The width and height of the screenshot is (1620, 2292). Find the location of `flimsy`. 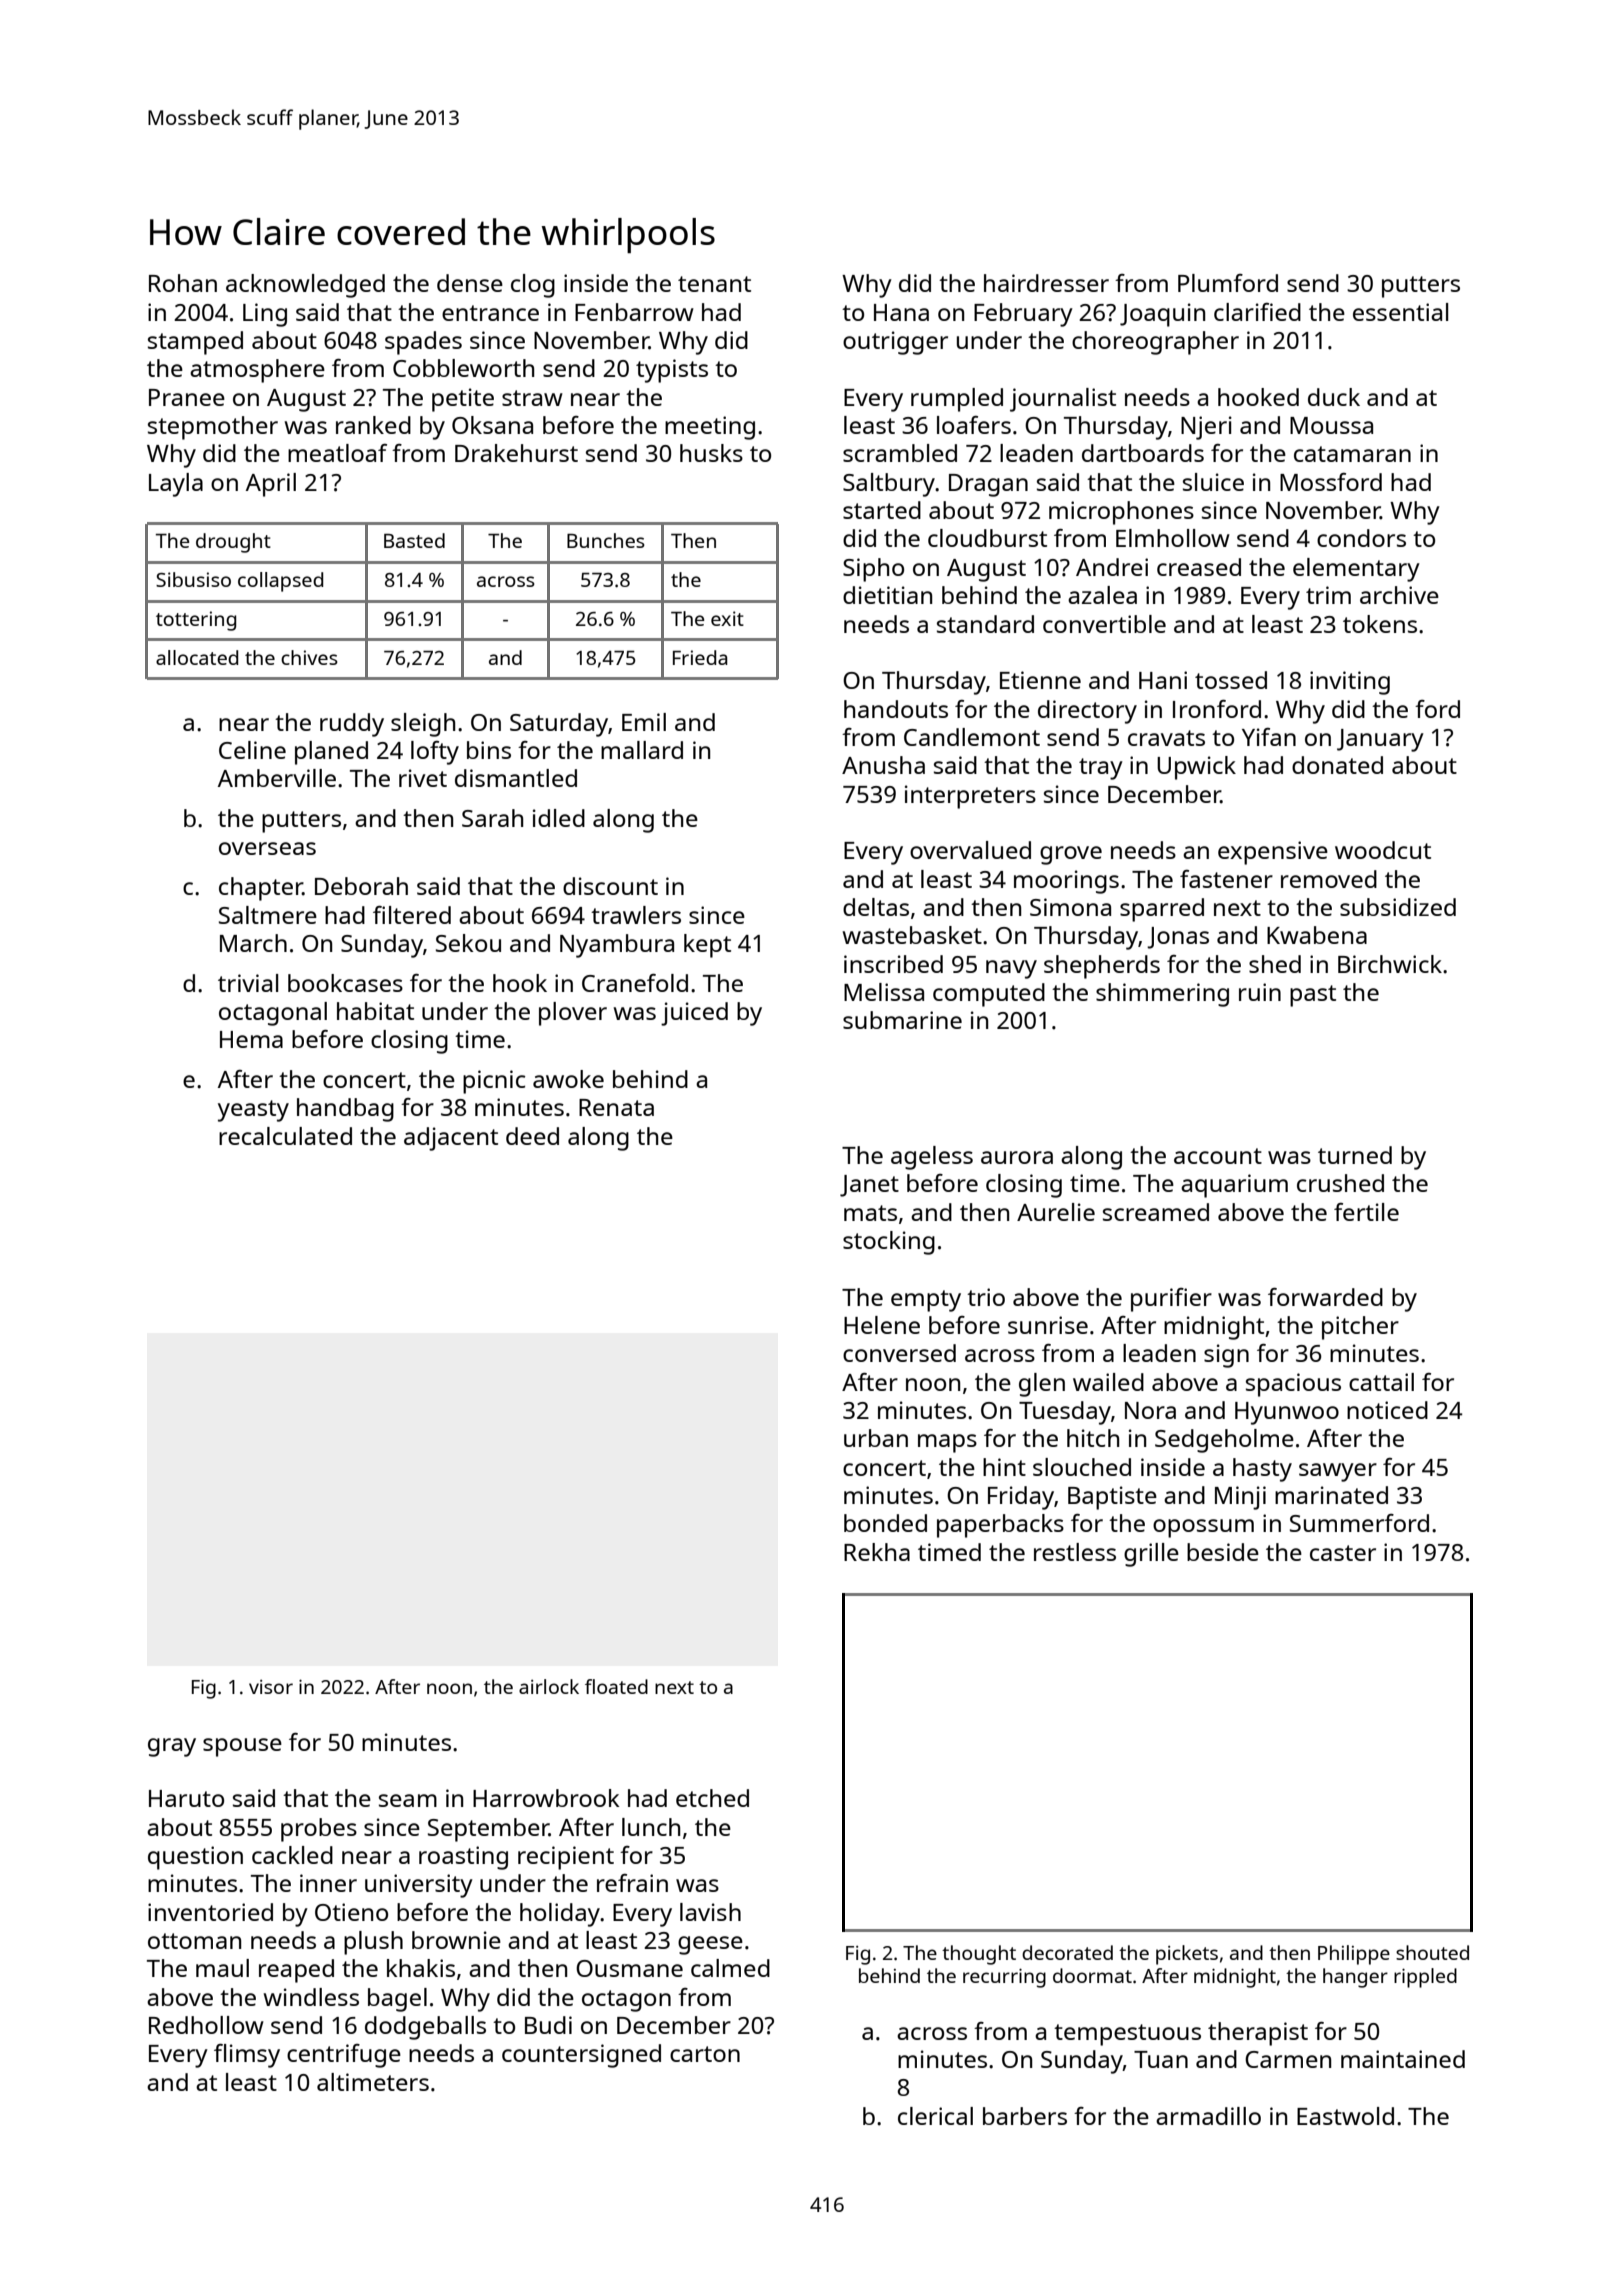

flimsy is located at coordinates (247, 2056).
